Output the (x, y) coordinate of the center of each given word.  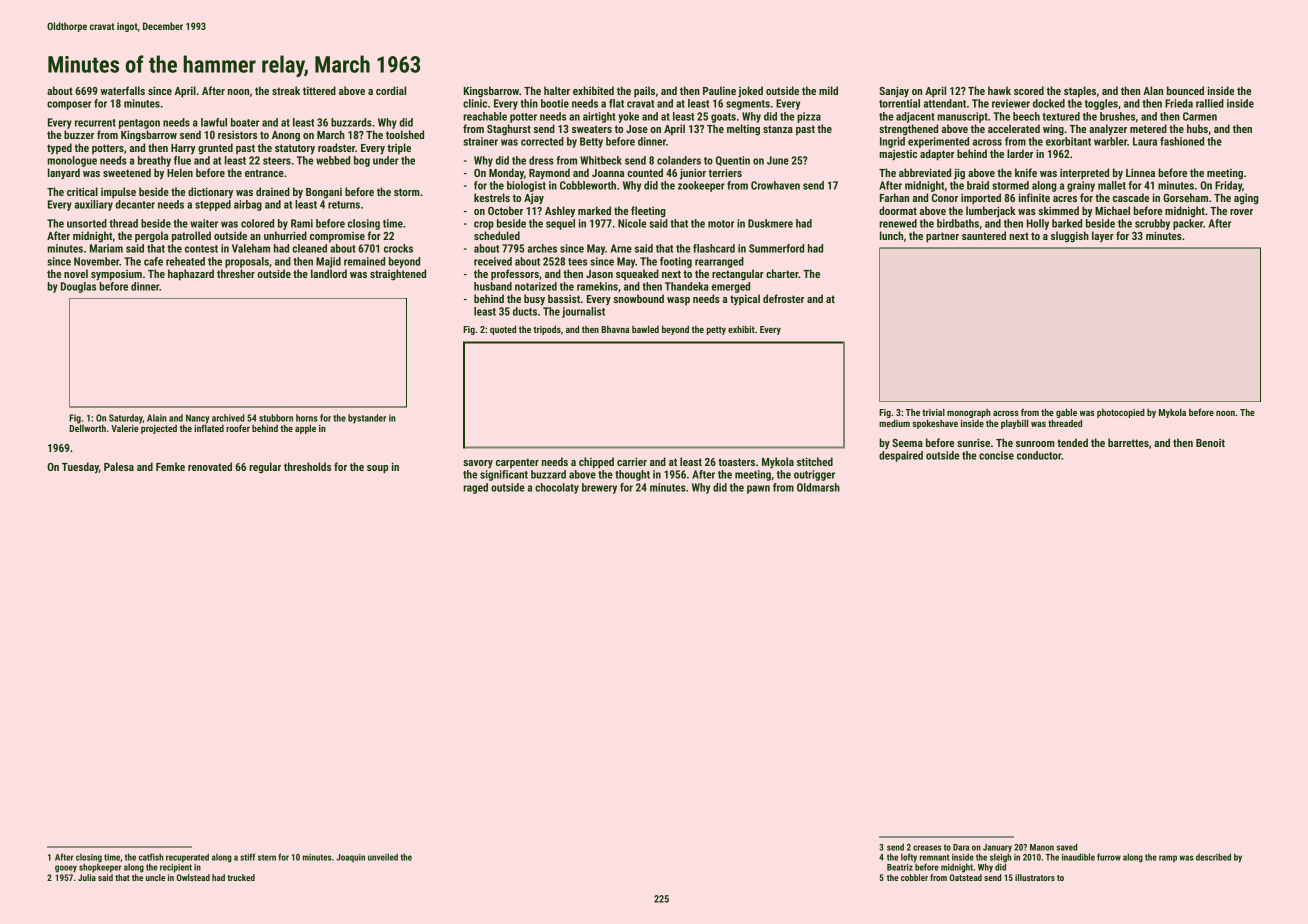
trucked (241, 877)
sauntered (984, 235)
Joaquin (350, 858)
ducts (525, 311)
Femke (170, 466)
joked (750, 91)
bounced (1185, 90)
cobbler (914, 877)
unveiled (383, 857)
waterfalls (123, 90)
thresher (236, 273)
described (1213, 857)
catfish (151, 857)
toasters (736, 462)
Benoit (1210, 443)
